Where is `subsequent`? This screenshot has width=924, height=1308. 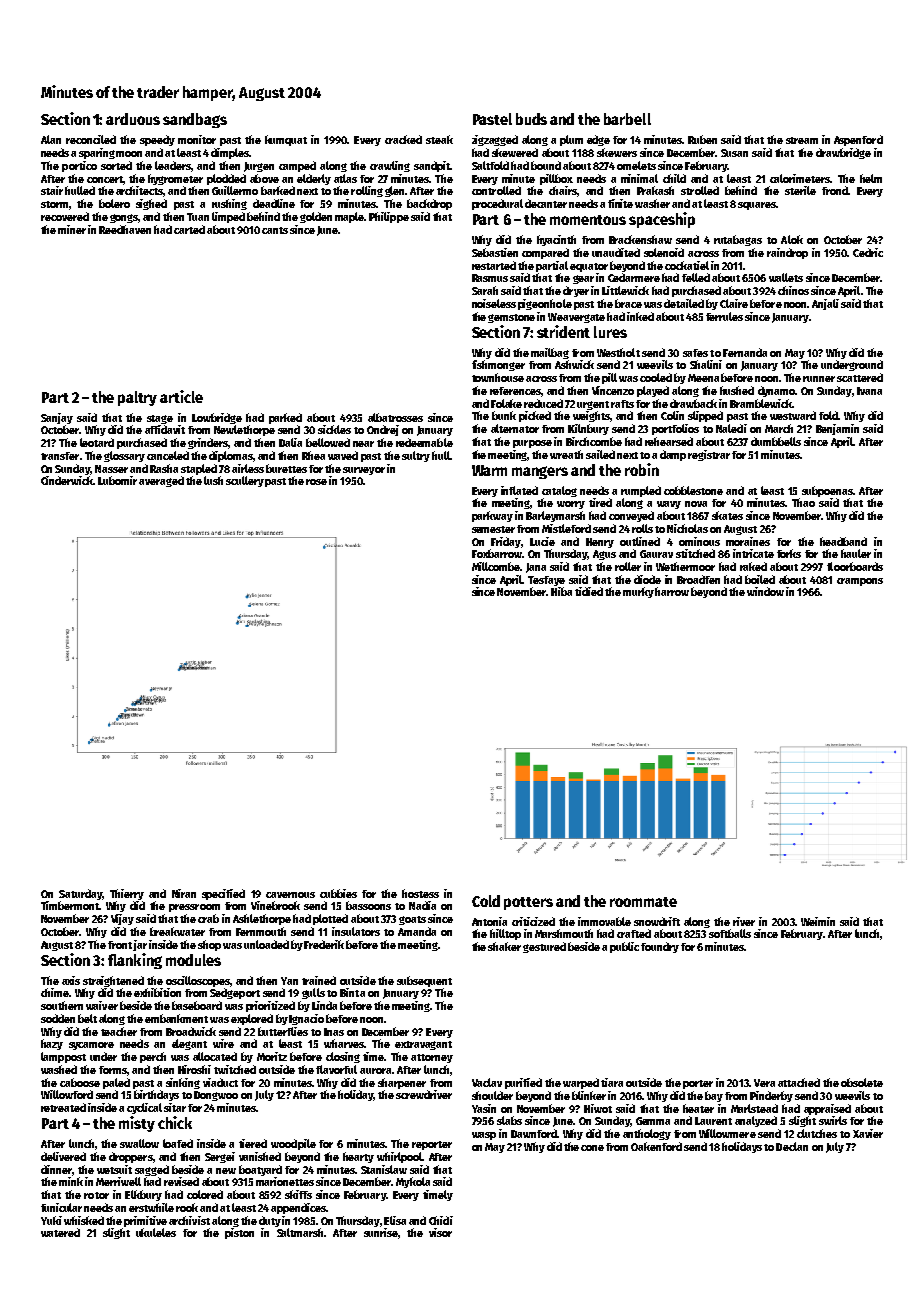 subsequent is located at coordinates (424, 981).
